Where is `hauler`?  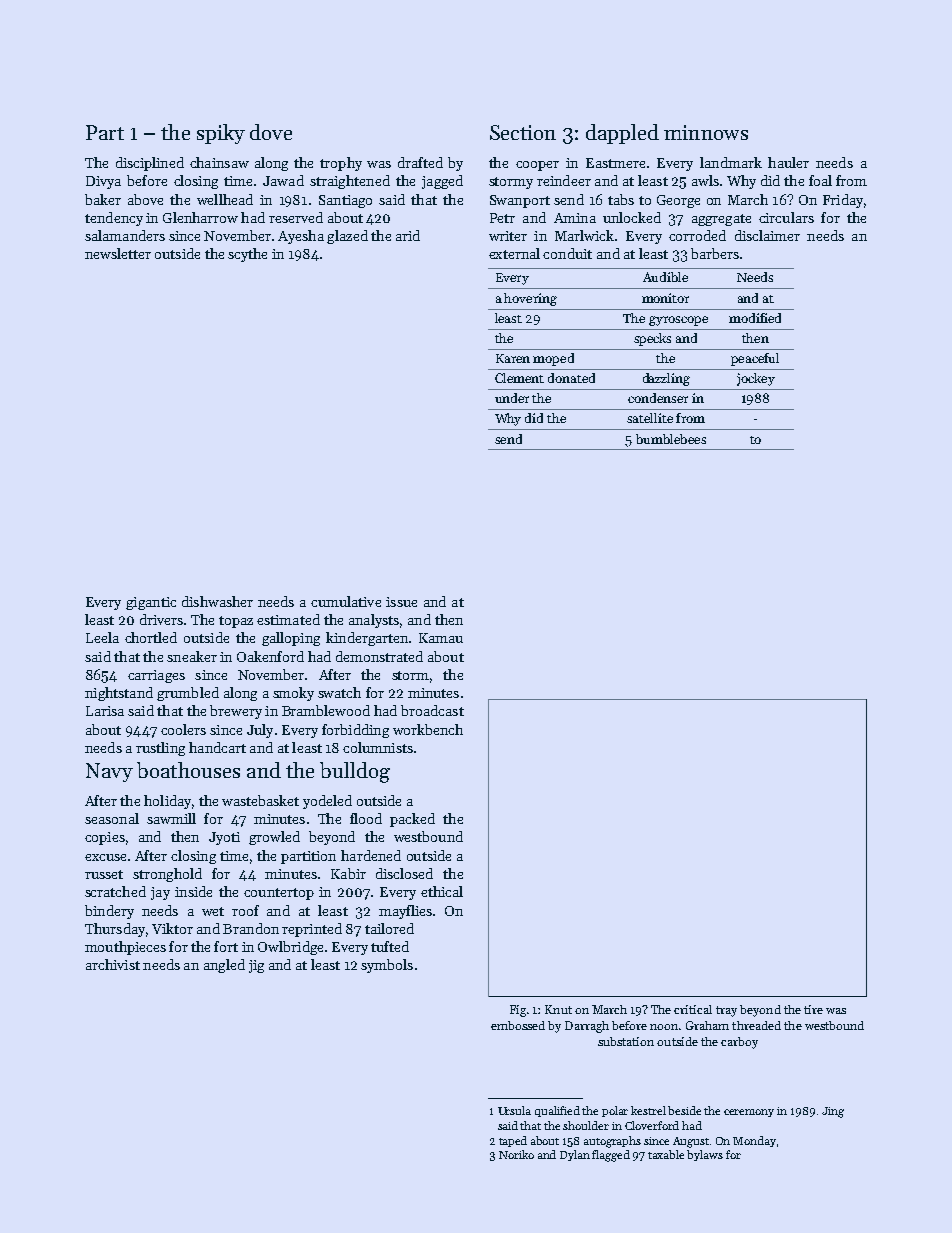 hauler is located at coordinates (788, 162).
